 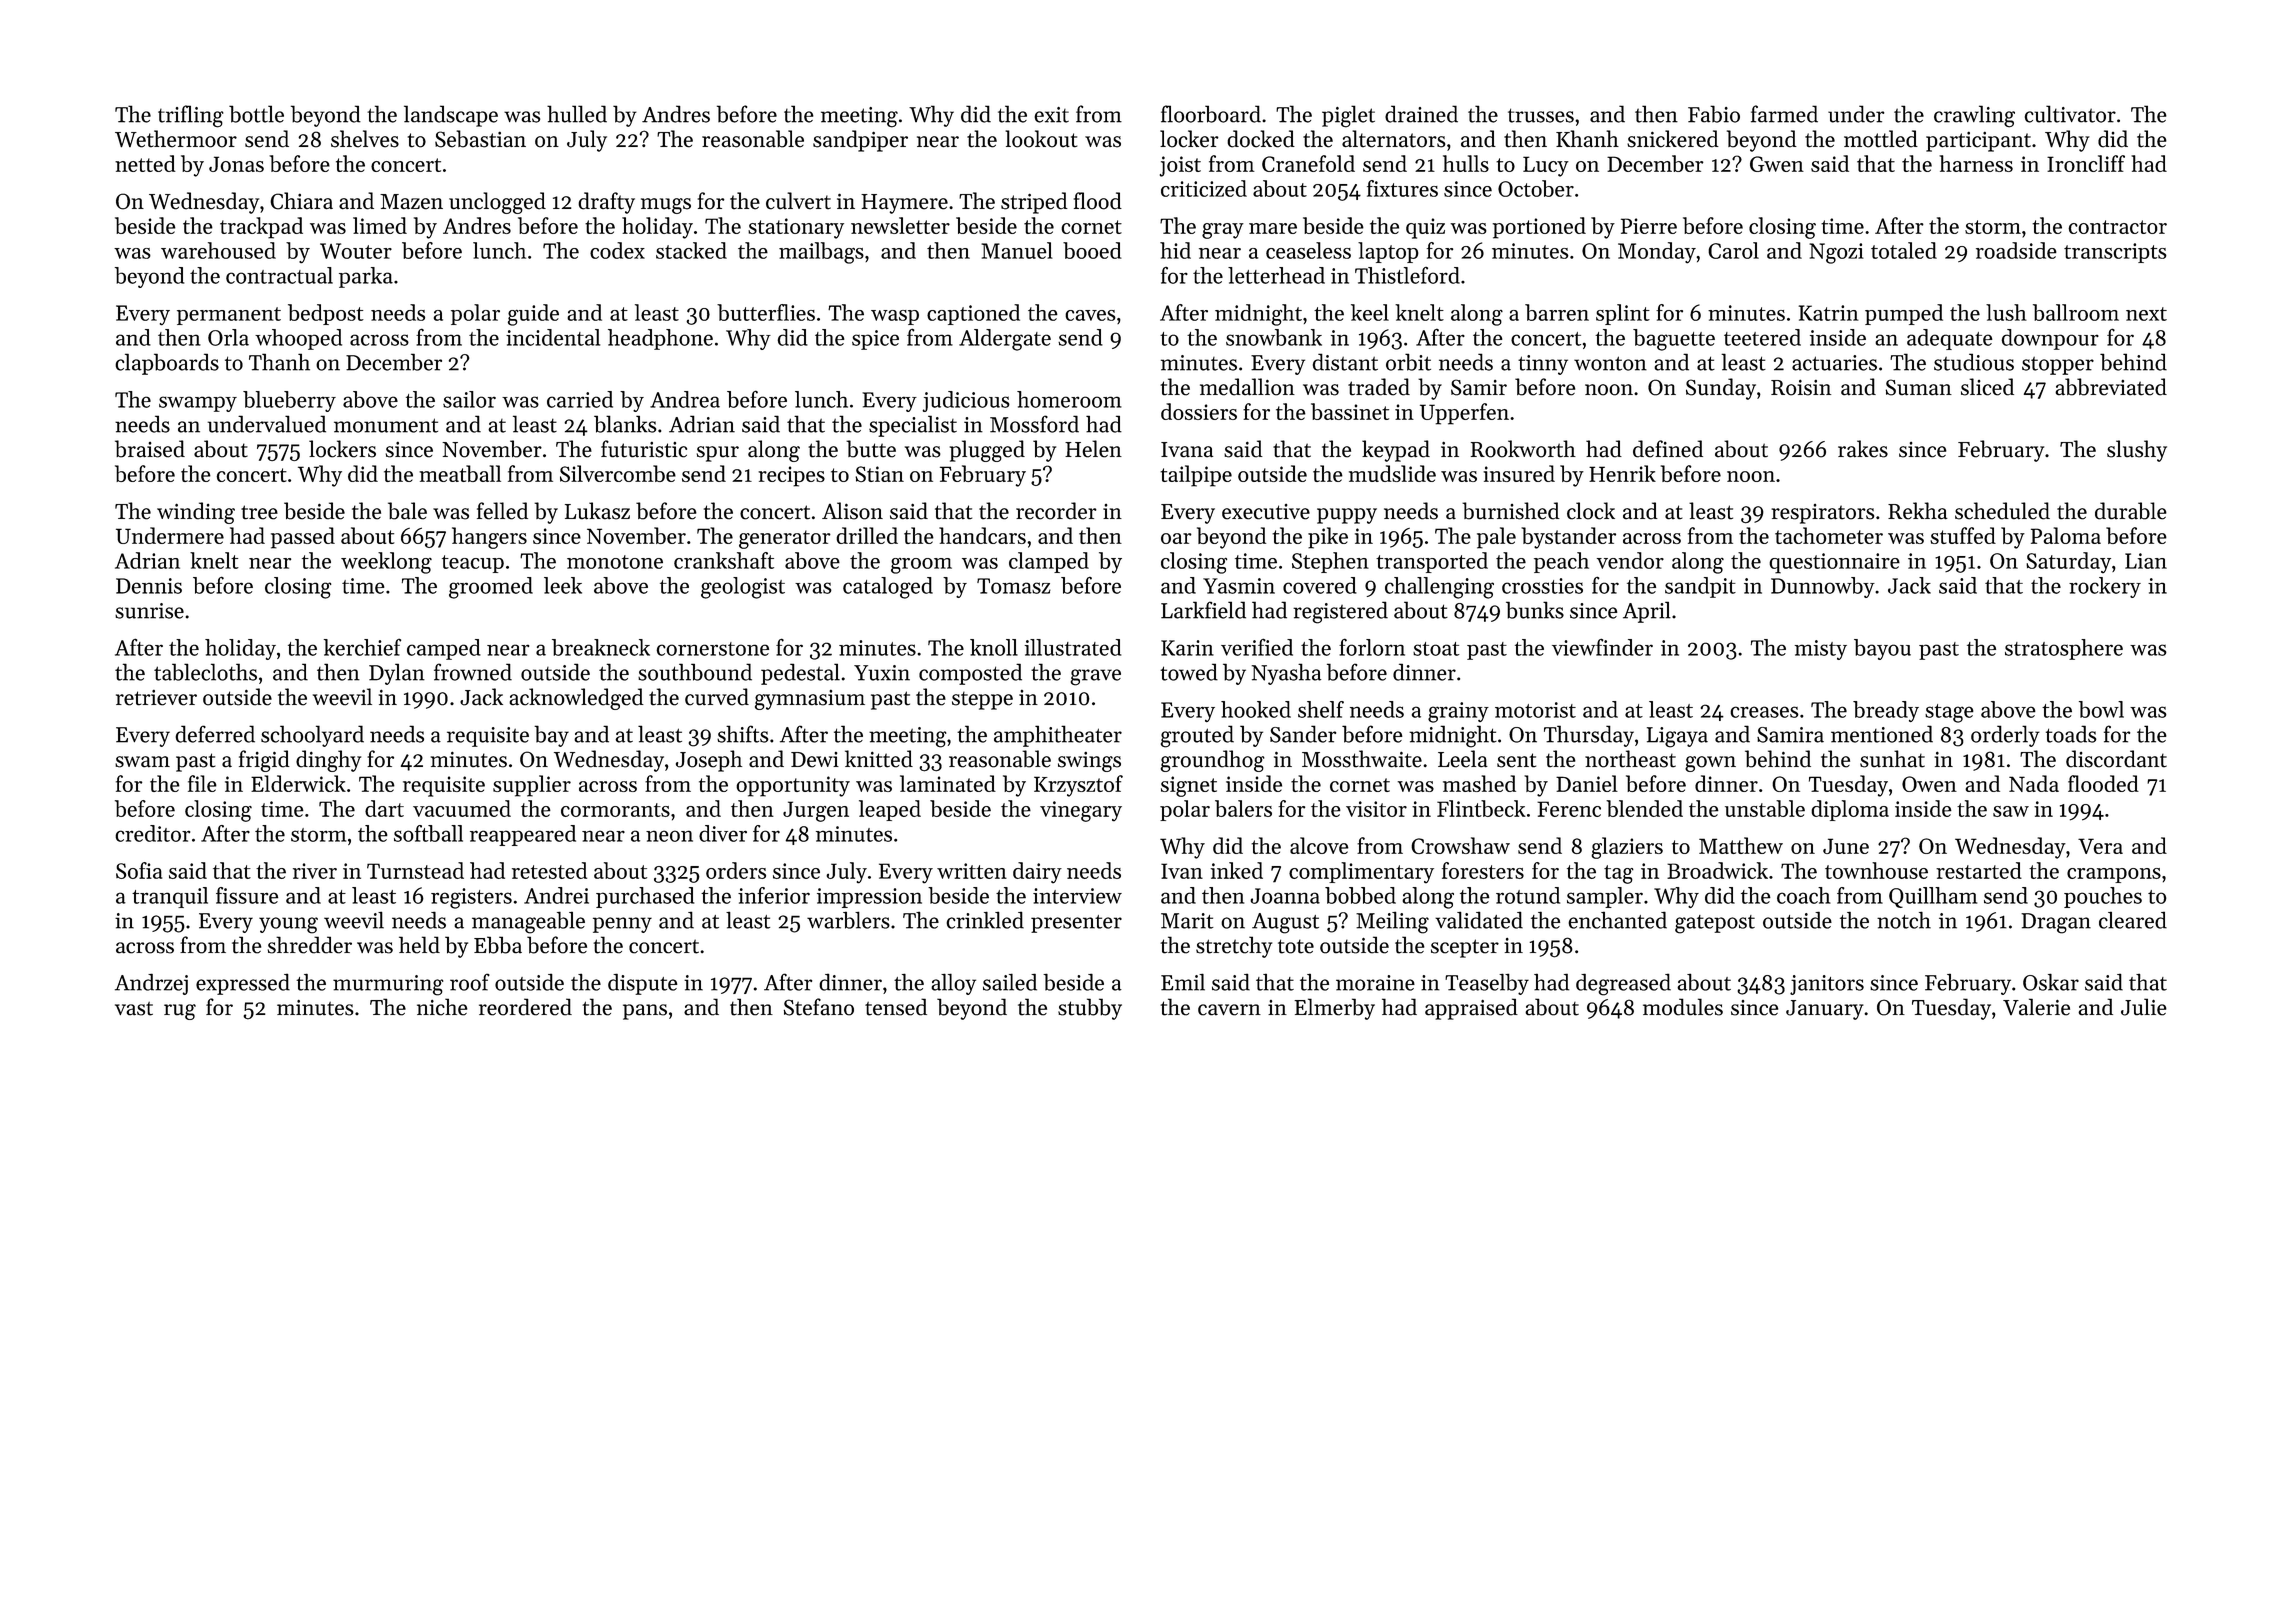 What do you see at coordinates (1822, 514) in the page?
I see `respirators` at bounding box center [1822, 514].
